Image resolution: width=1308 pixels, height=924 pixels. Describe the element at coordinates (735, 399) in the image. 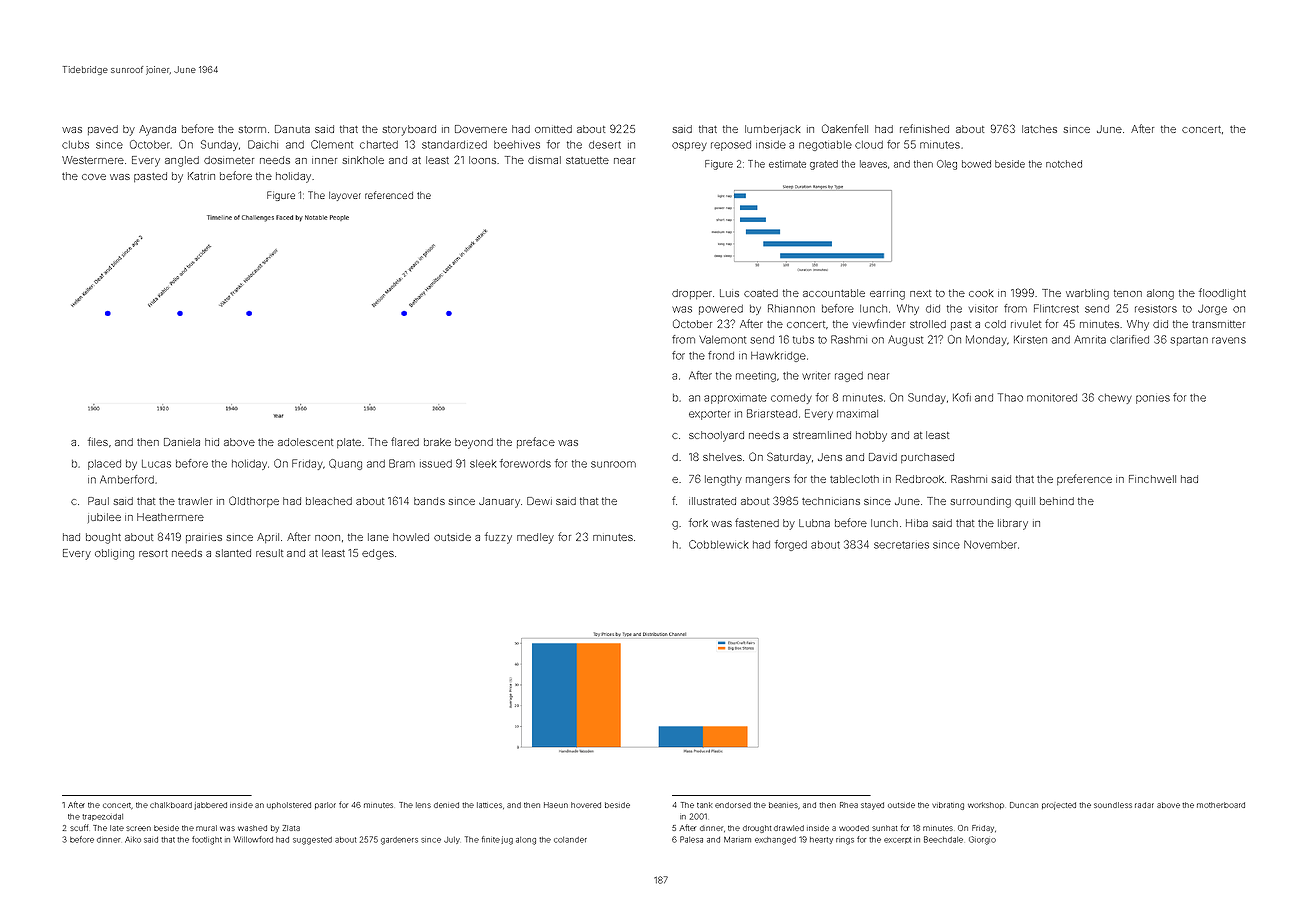

I see `approximate` at that location.
